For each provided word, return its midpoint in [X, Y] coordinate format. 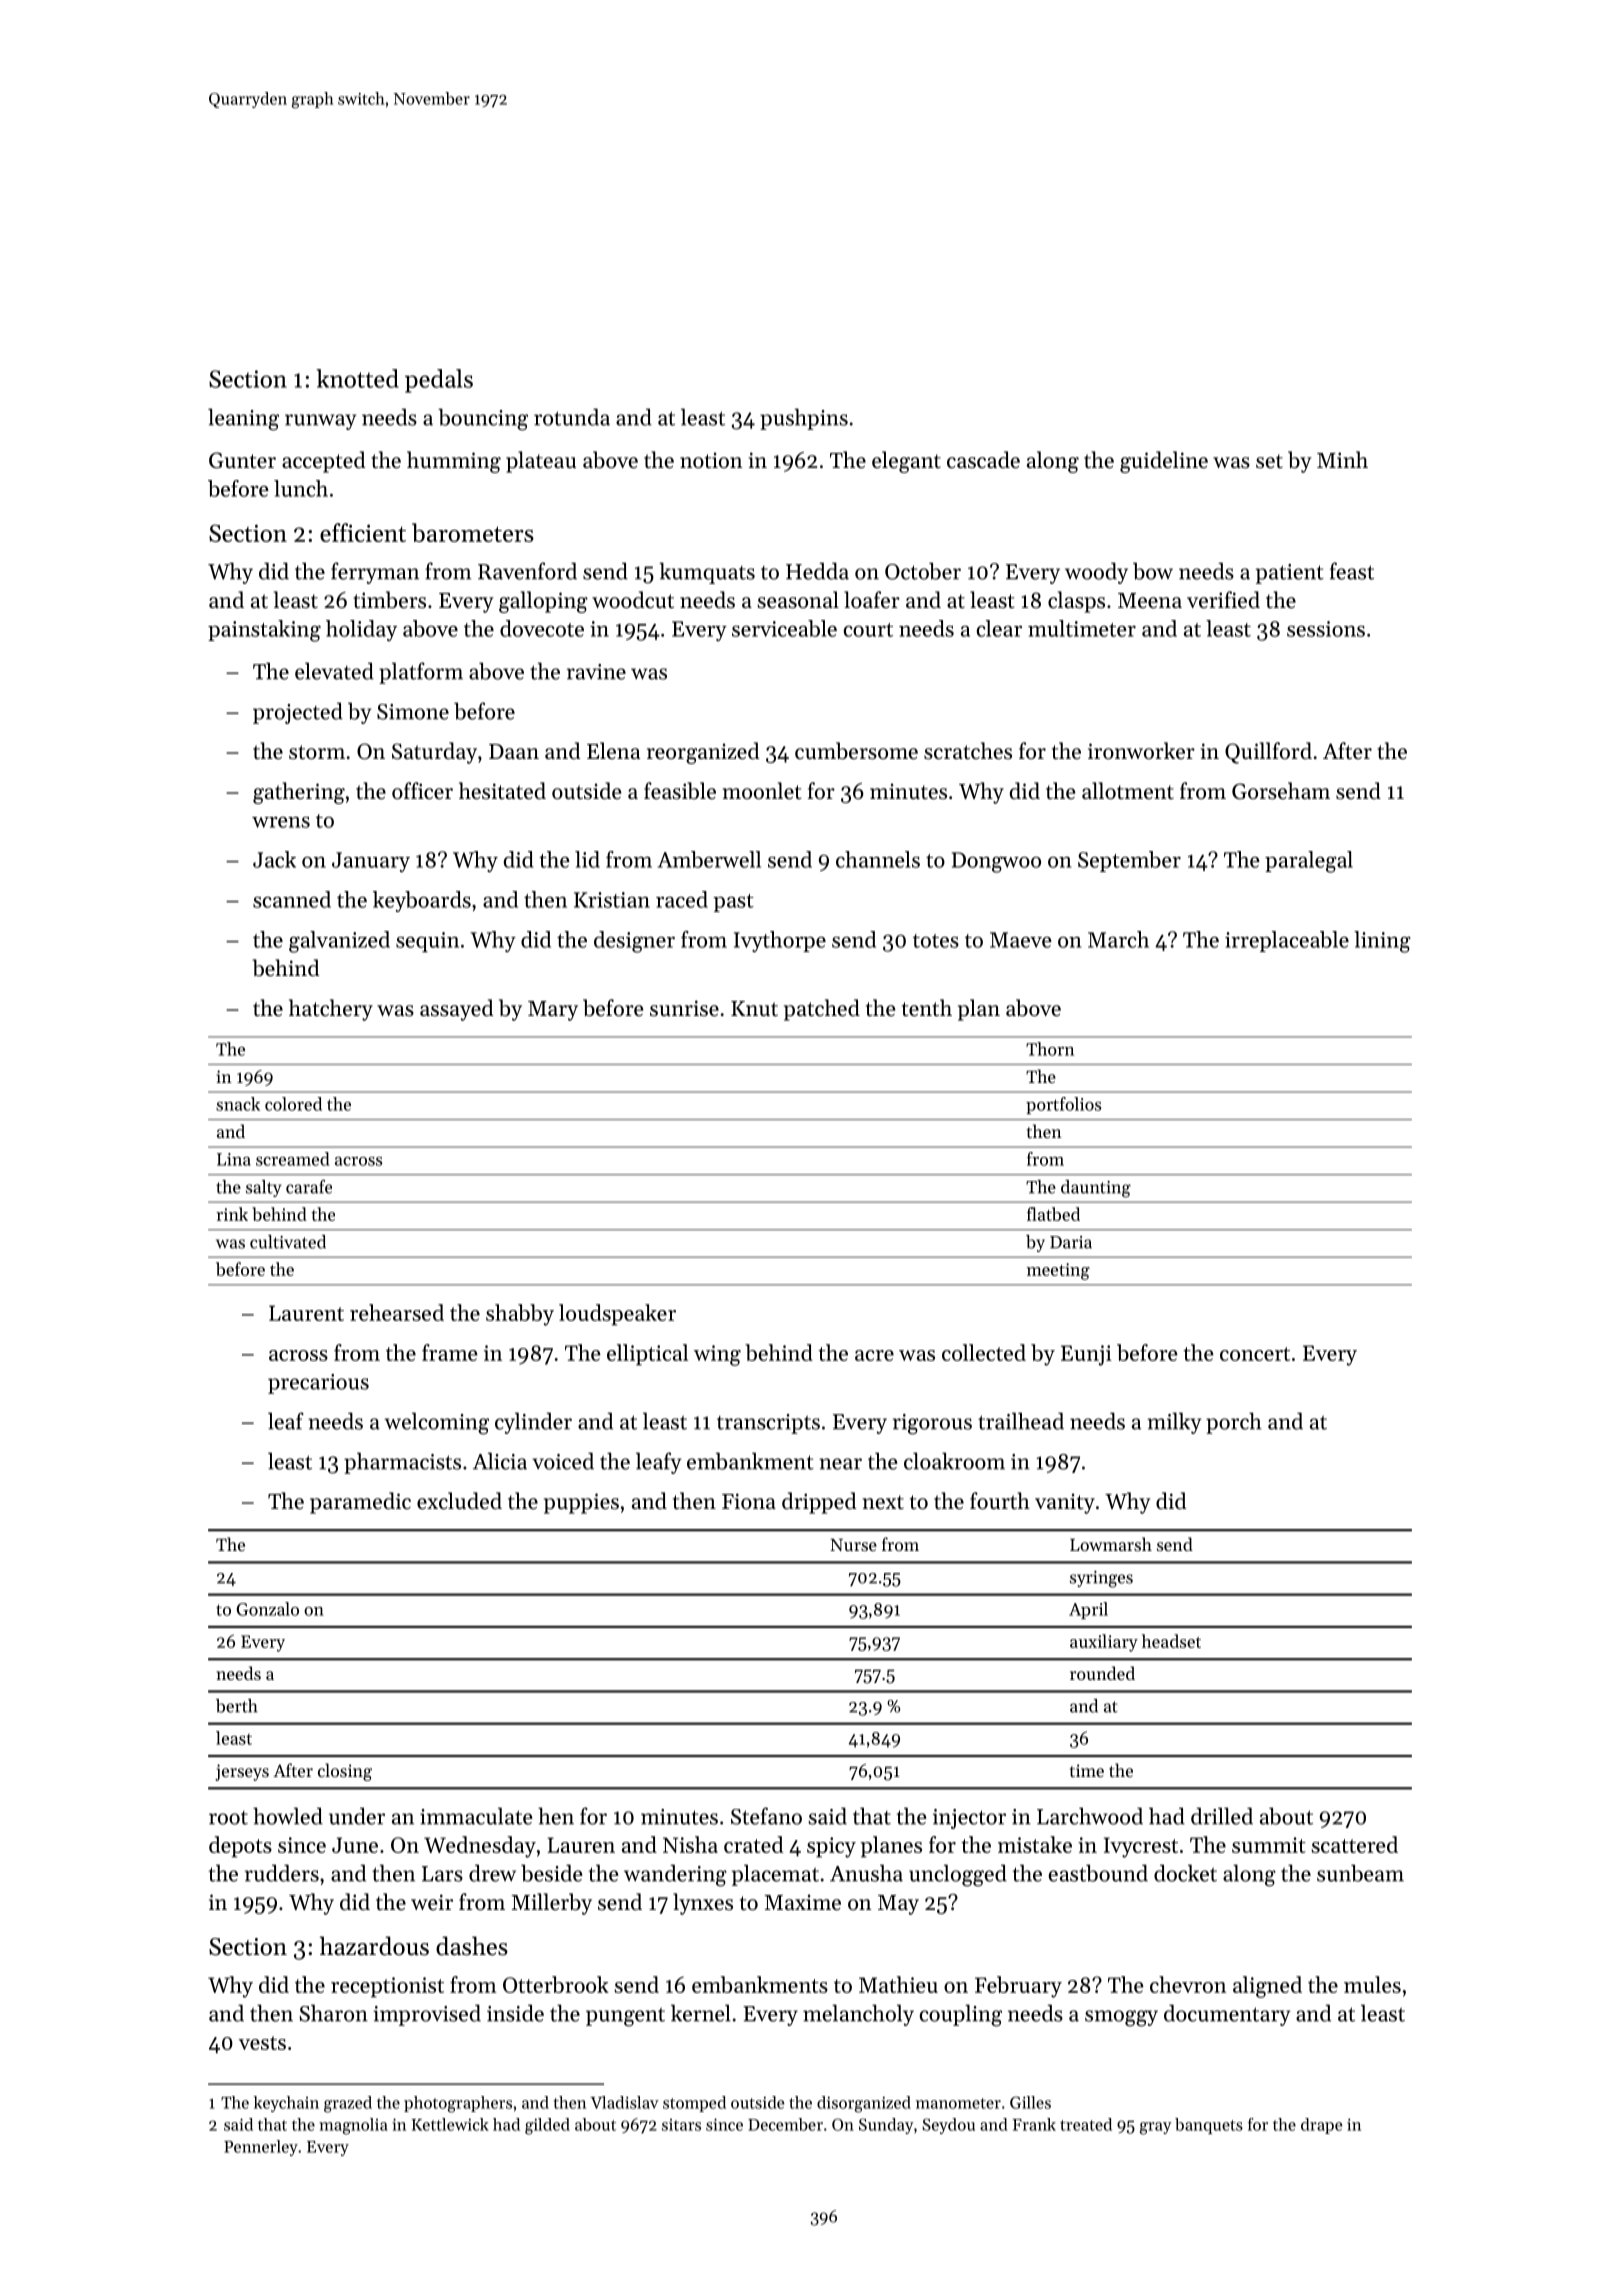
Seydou [948, 2126]
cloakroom [954, 1461]
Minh [1342, 459]
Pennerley [261, 2148]
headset [1171, 1641]
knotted [357, 378]
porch [1234, 1423]
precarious [318, 1384]
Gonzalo [267, 1609]
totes [936, 941]
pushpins [804, 419]
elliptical [647, 1355]
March [1118, 939]
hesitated [502, 791]
